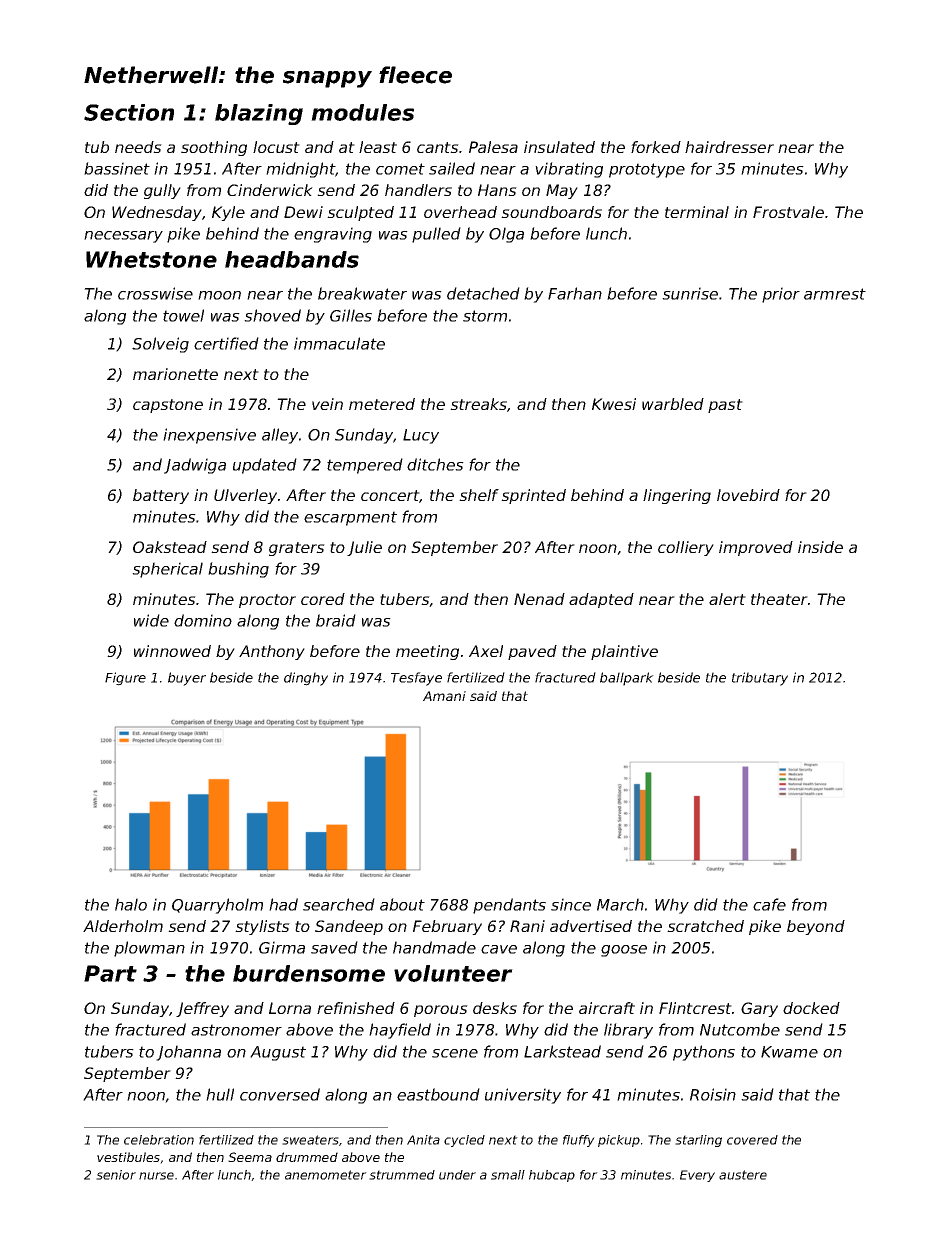 The height and width of the screenshot is (1233, 952). Describe the element at coordinates (129, 112) in the screenshot. I see `Section` at that location.
